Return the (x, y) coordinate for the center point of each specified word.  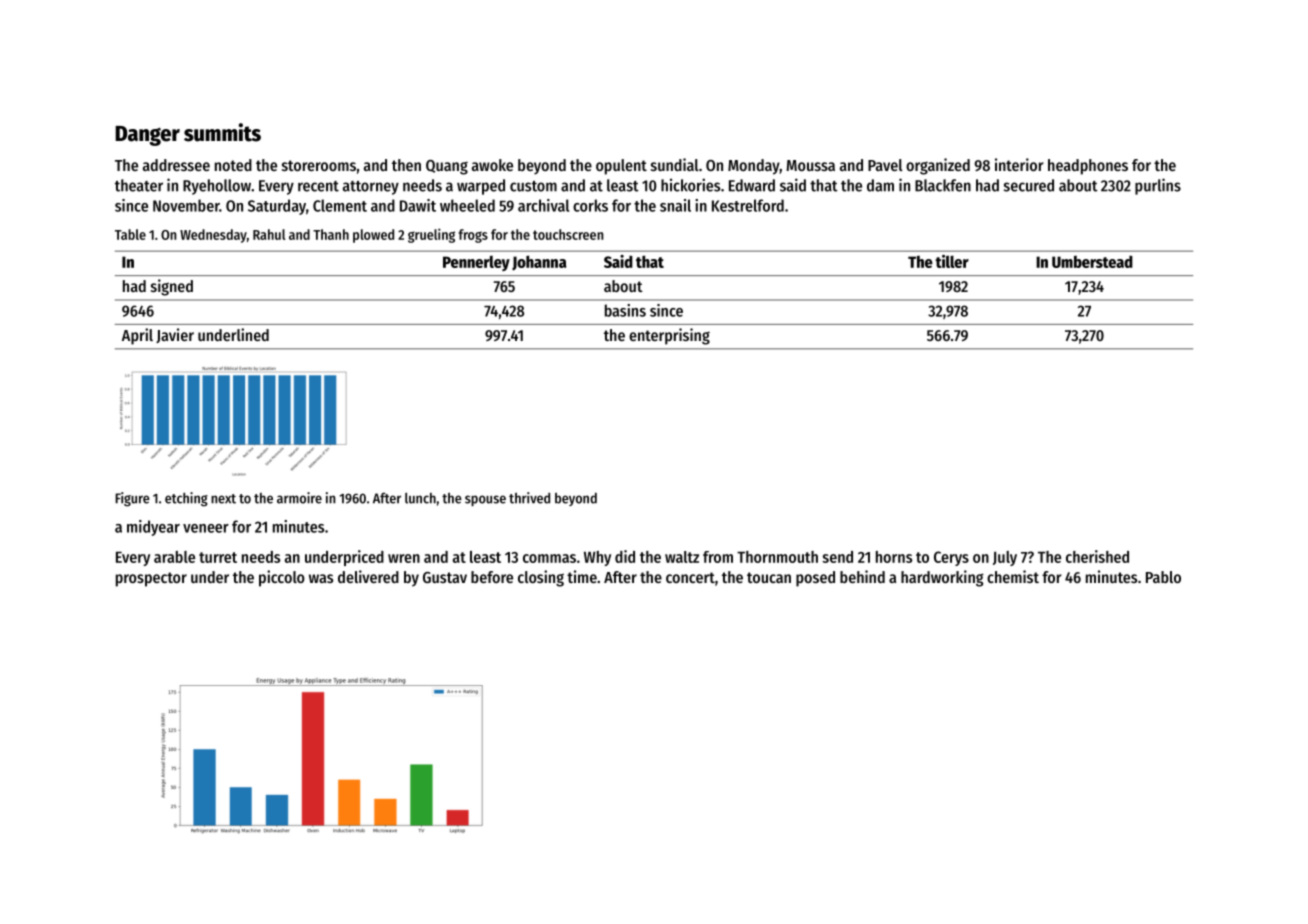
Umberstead (1092, 261)
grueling (431, 235)
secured (1029, 185)
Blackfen (943, 185)
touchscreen (568, 234)
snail (675, 205)
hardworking (942, 578)
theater (139, 185)
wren (404, 558)
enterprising (669, 336)
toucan (769, 577)
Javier (175, 335)
